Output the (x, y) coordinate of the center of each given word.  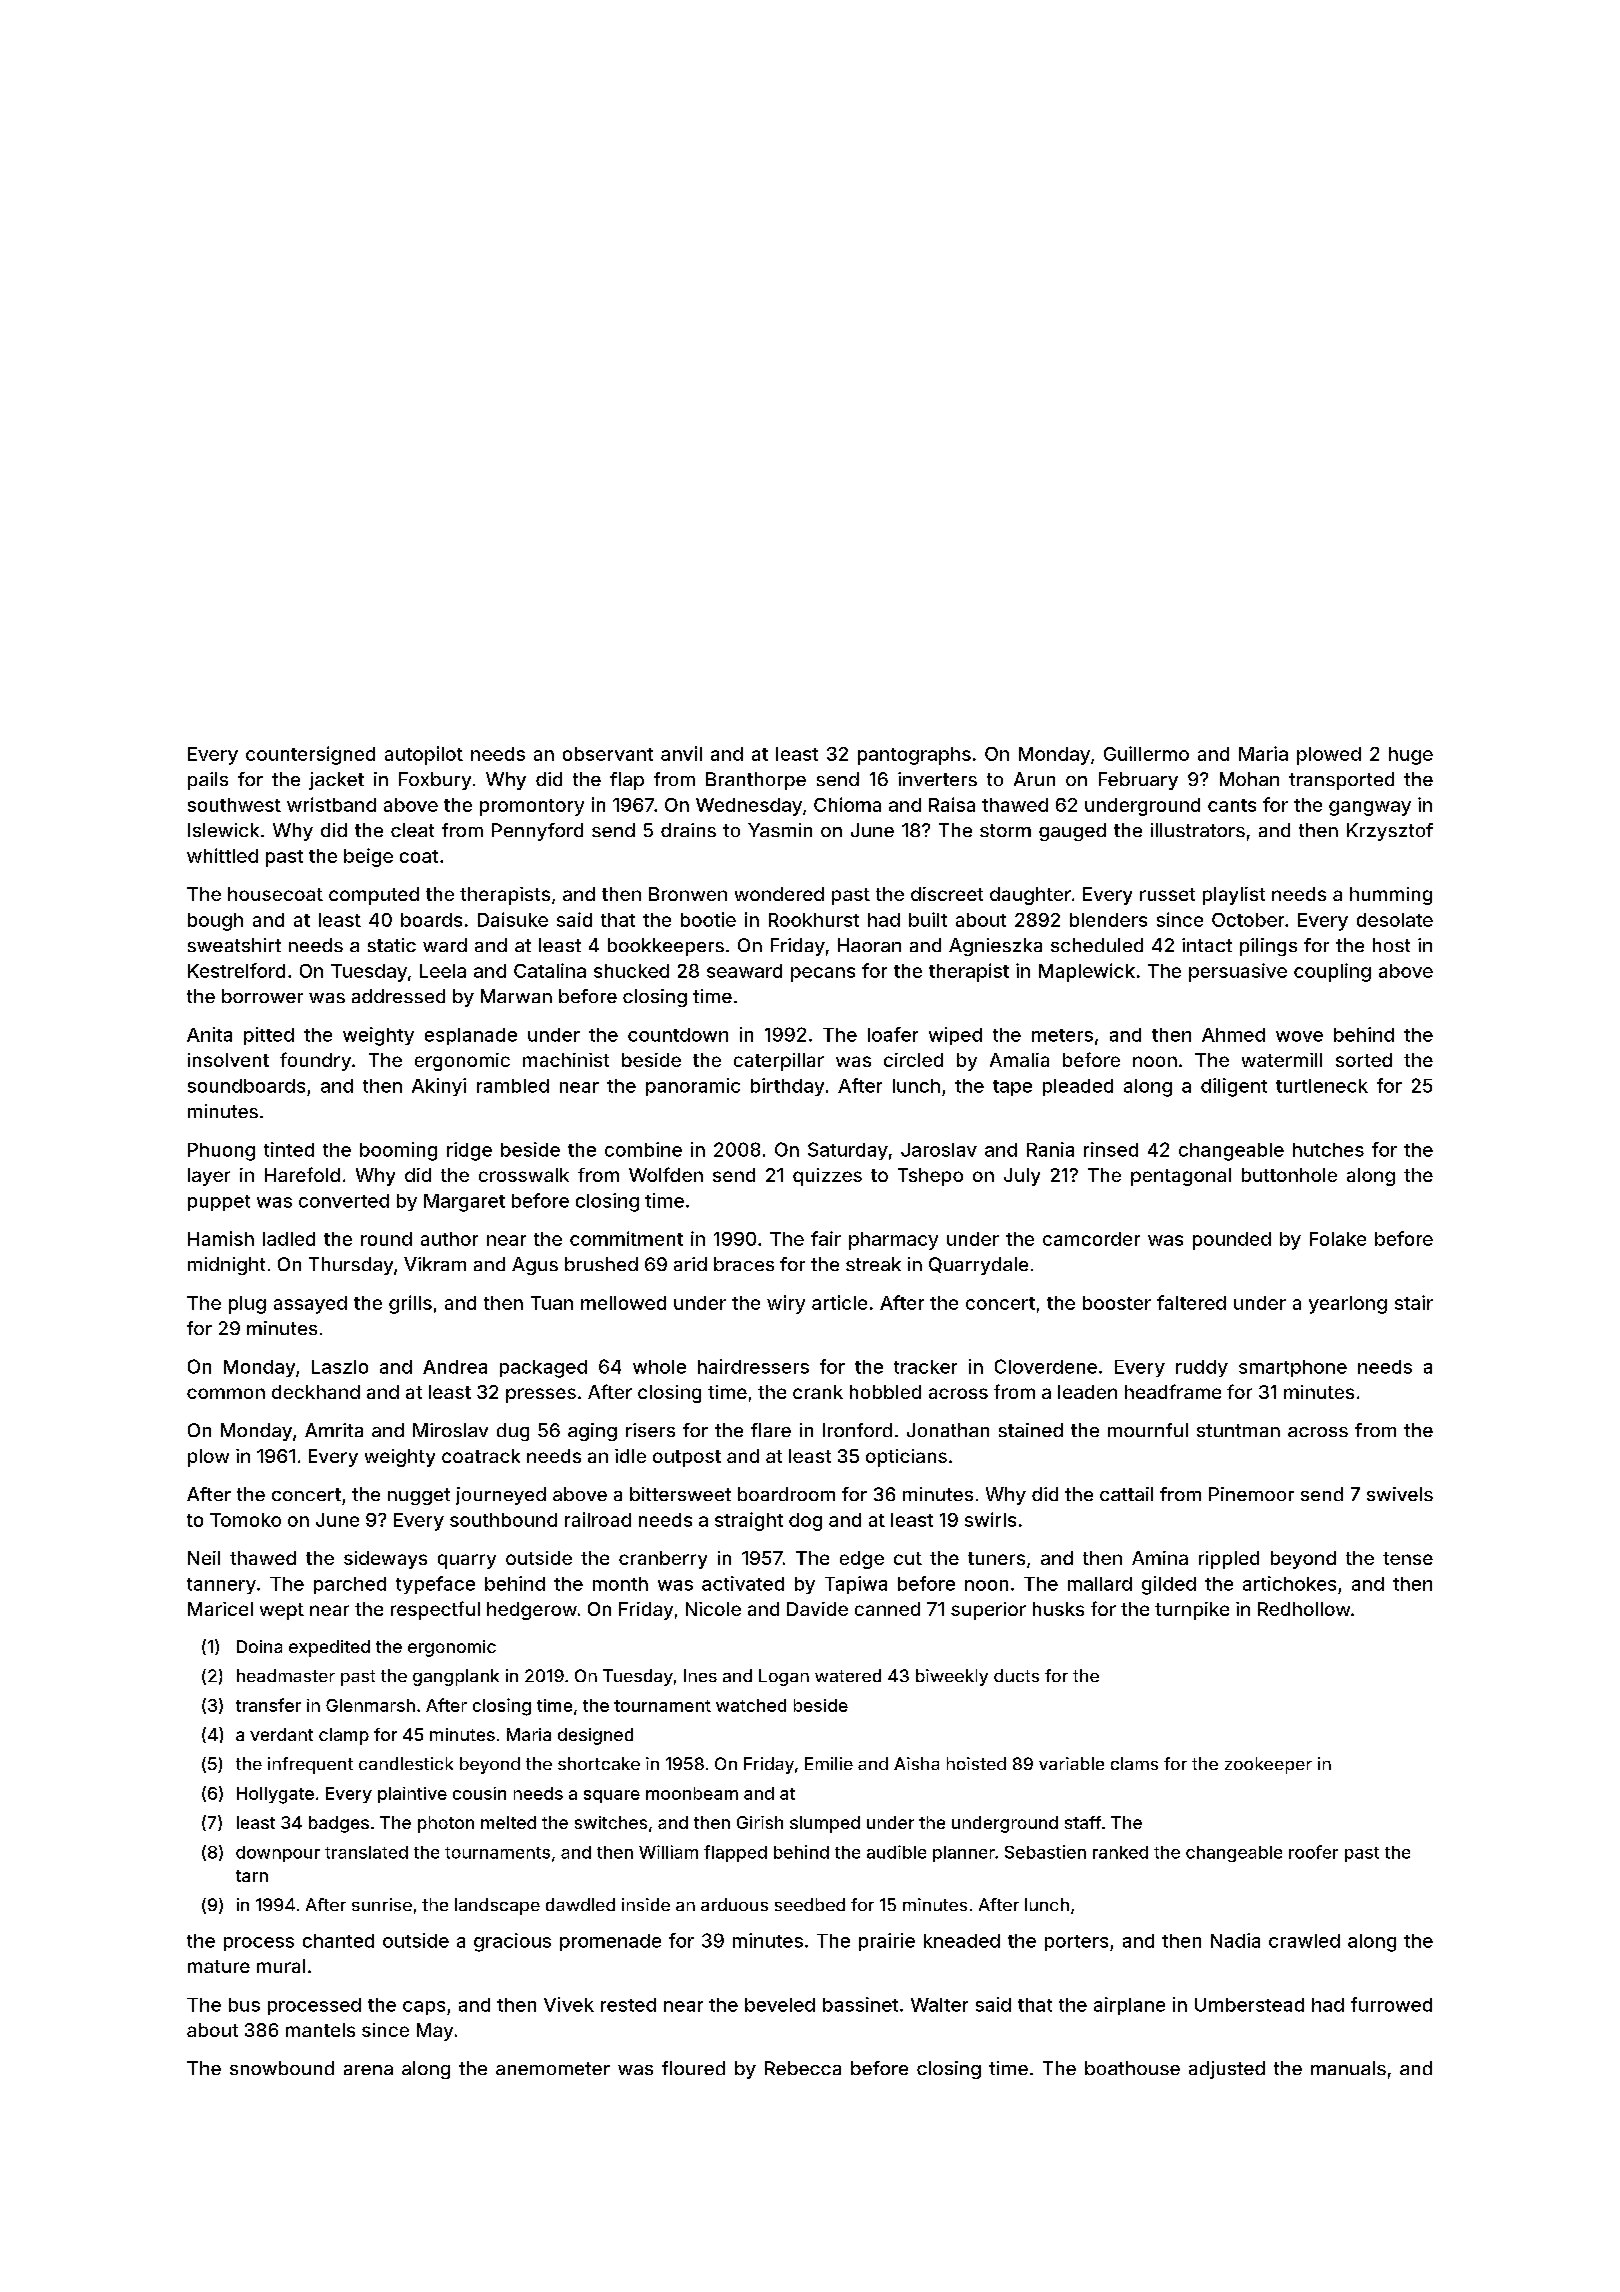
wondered (779, 894)
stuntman (1238, 1430)
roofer (1313, 1852)
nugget (419, 1496)
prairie (887, 1942)
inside (646, 1904)
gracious (512, 1942)
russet (1167, 894)
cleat (412, 830)
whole (659, 1367)
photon (446, 1824)
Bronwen (688, 894)
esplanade (471, 1036)
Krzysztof (1390, 832)
